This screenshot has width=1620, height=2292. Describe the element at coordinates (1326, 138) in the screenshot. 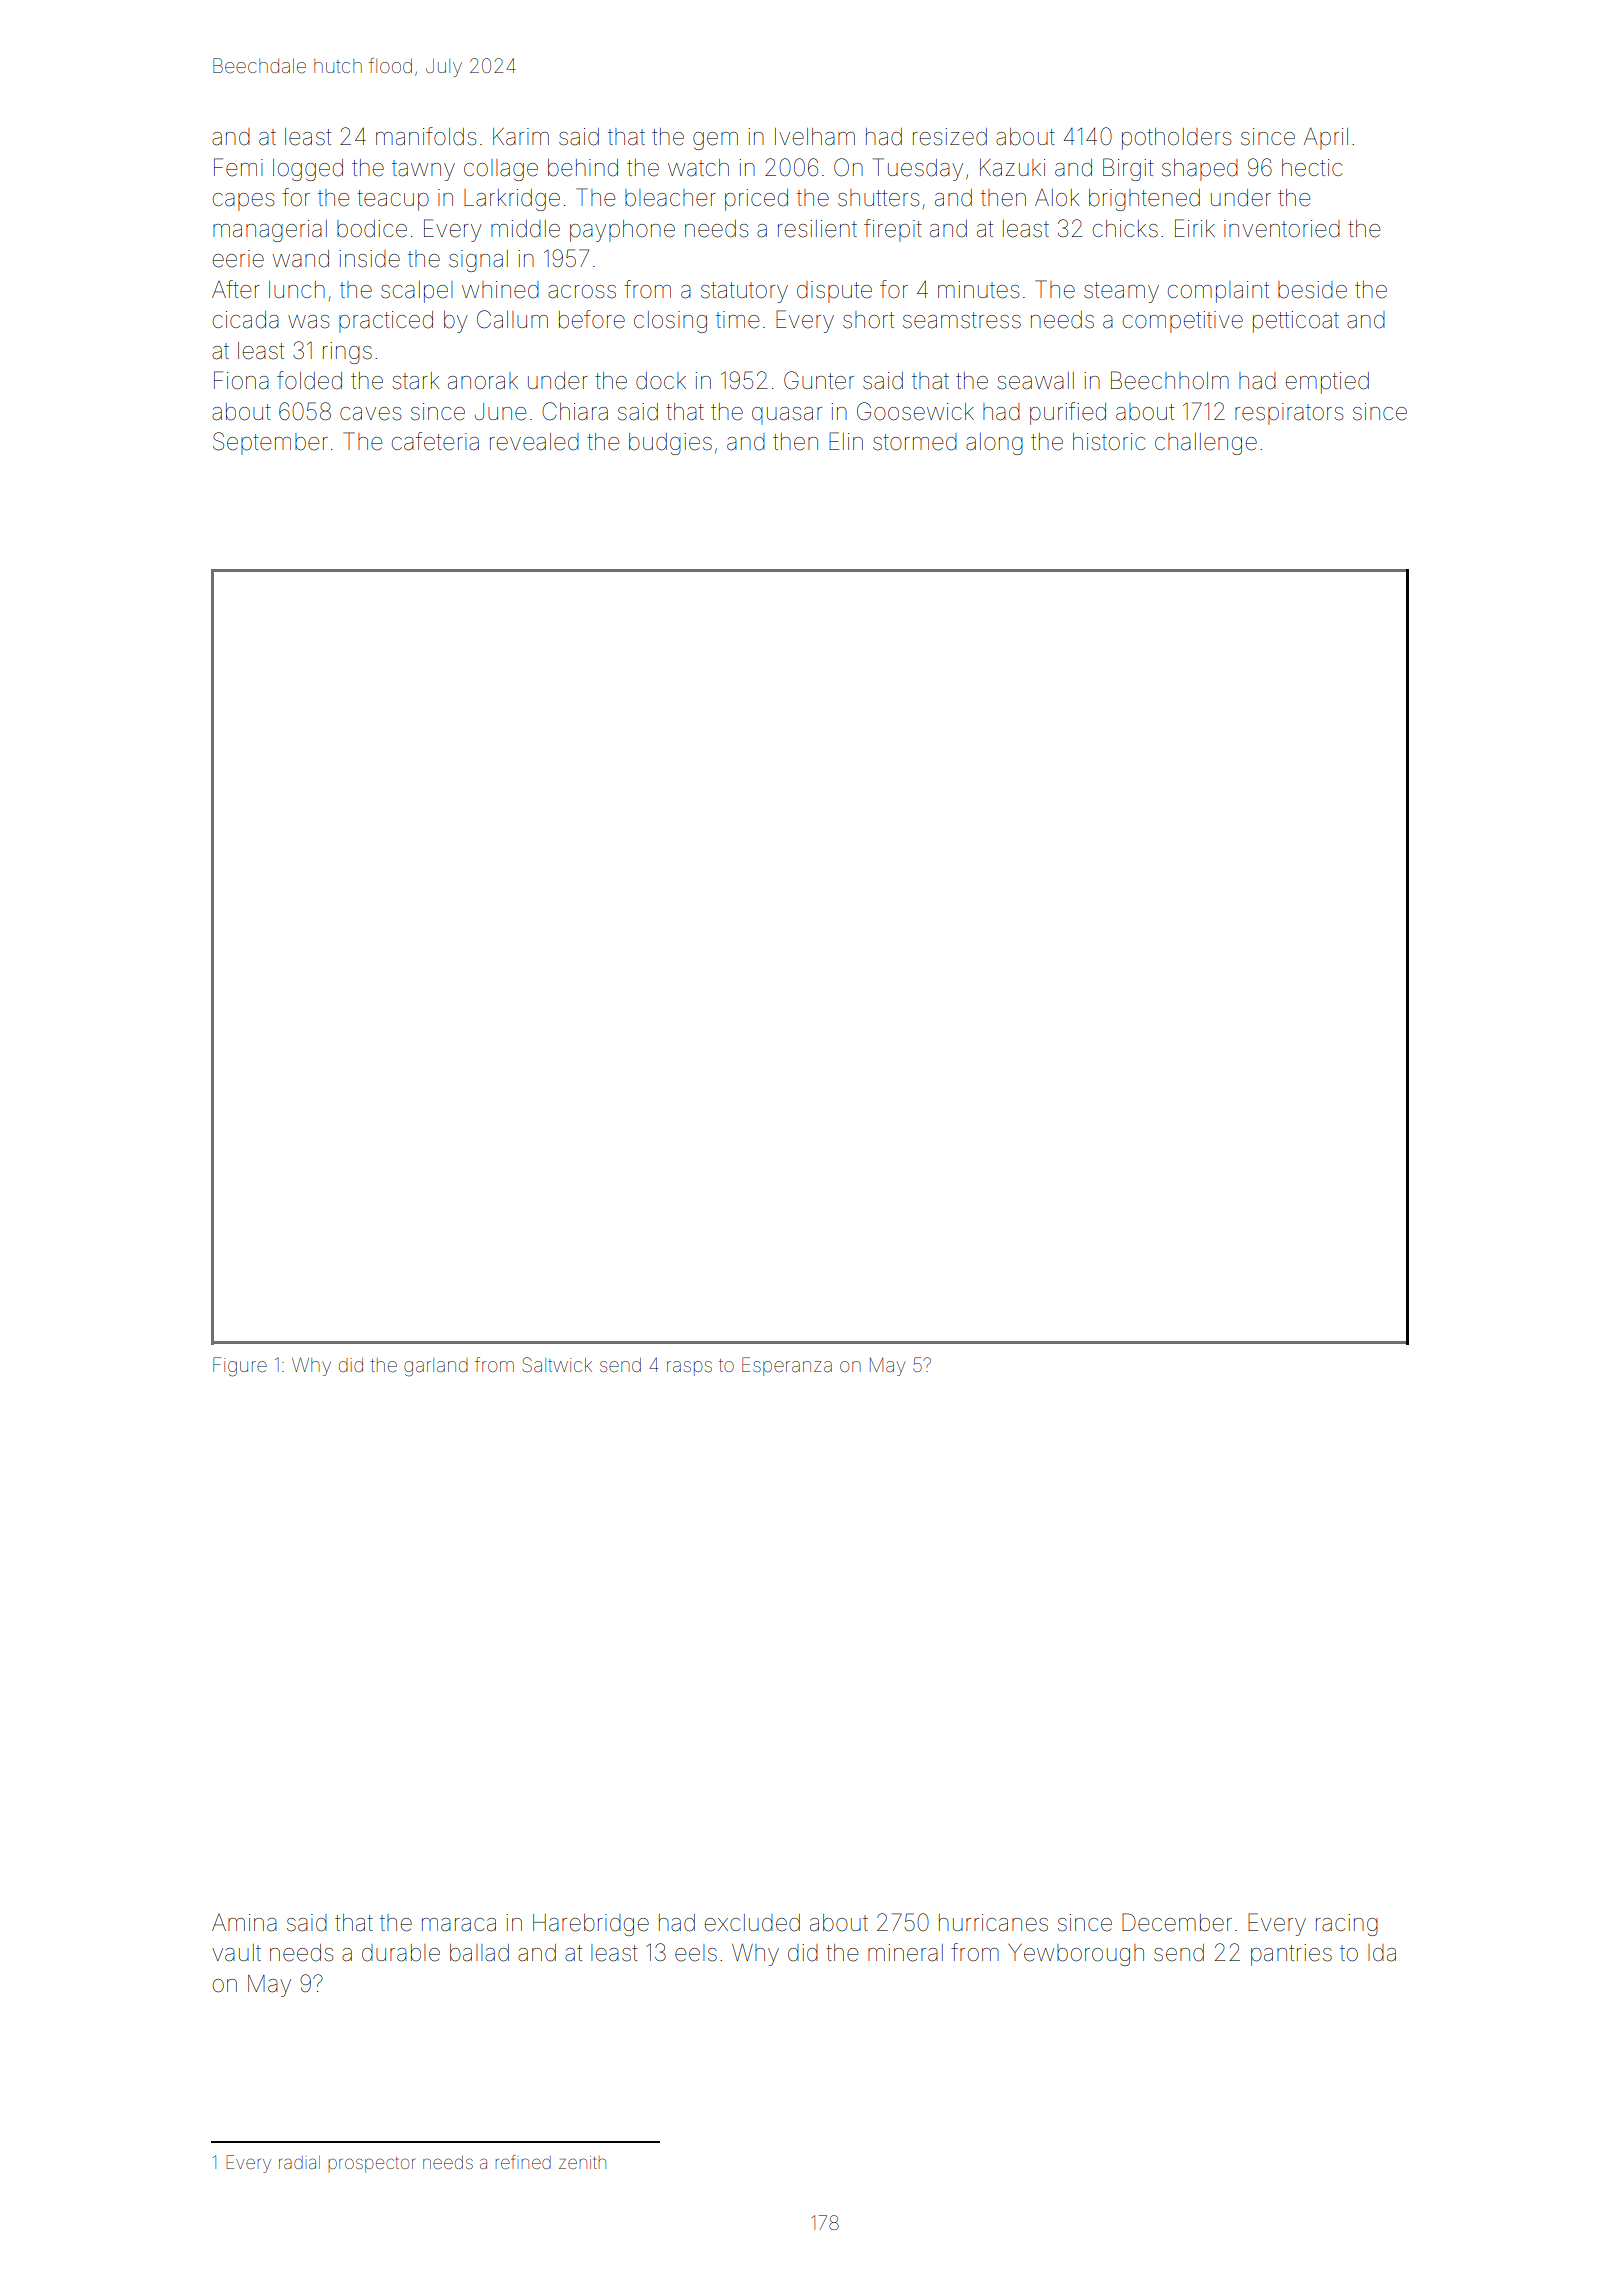

I see `April` at that location.
